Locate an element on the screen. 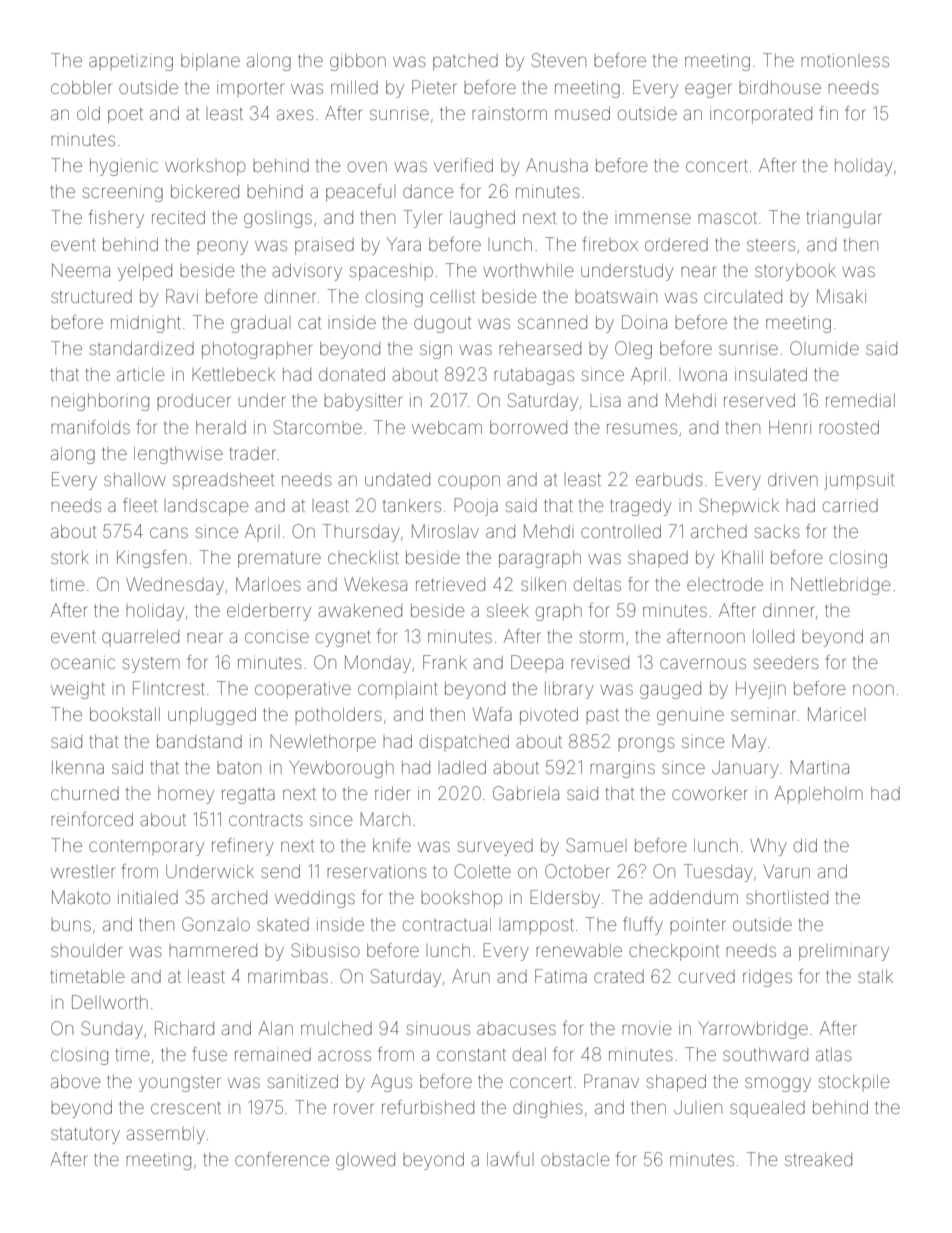 This screenshot has width=952, height=1233. above is located at coordinates (75, 1081).
